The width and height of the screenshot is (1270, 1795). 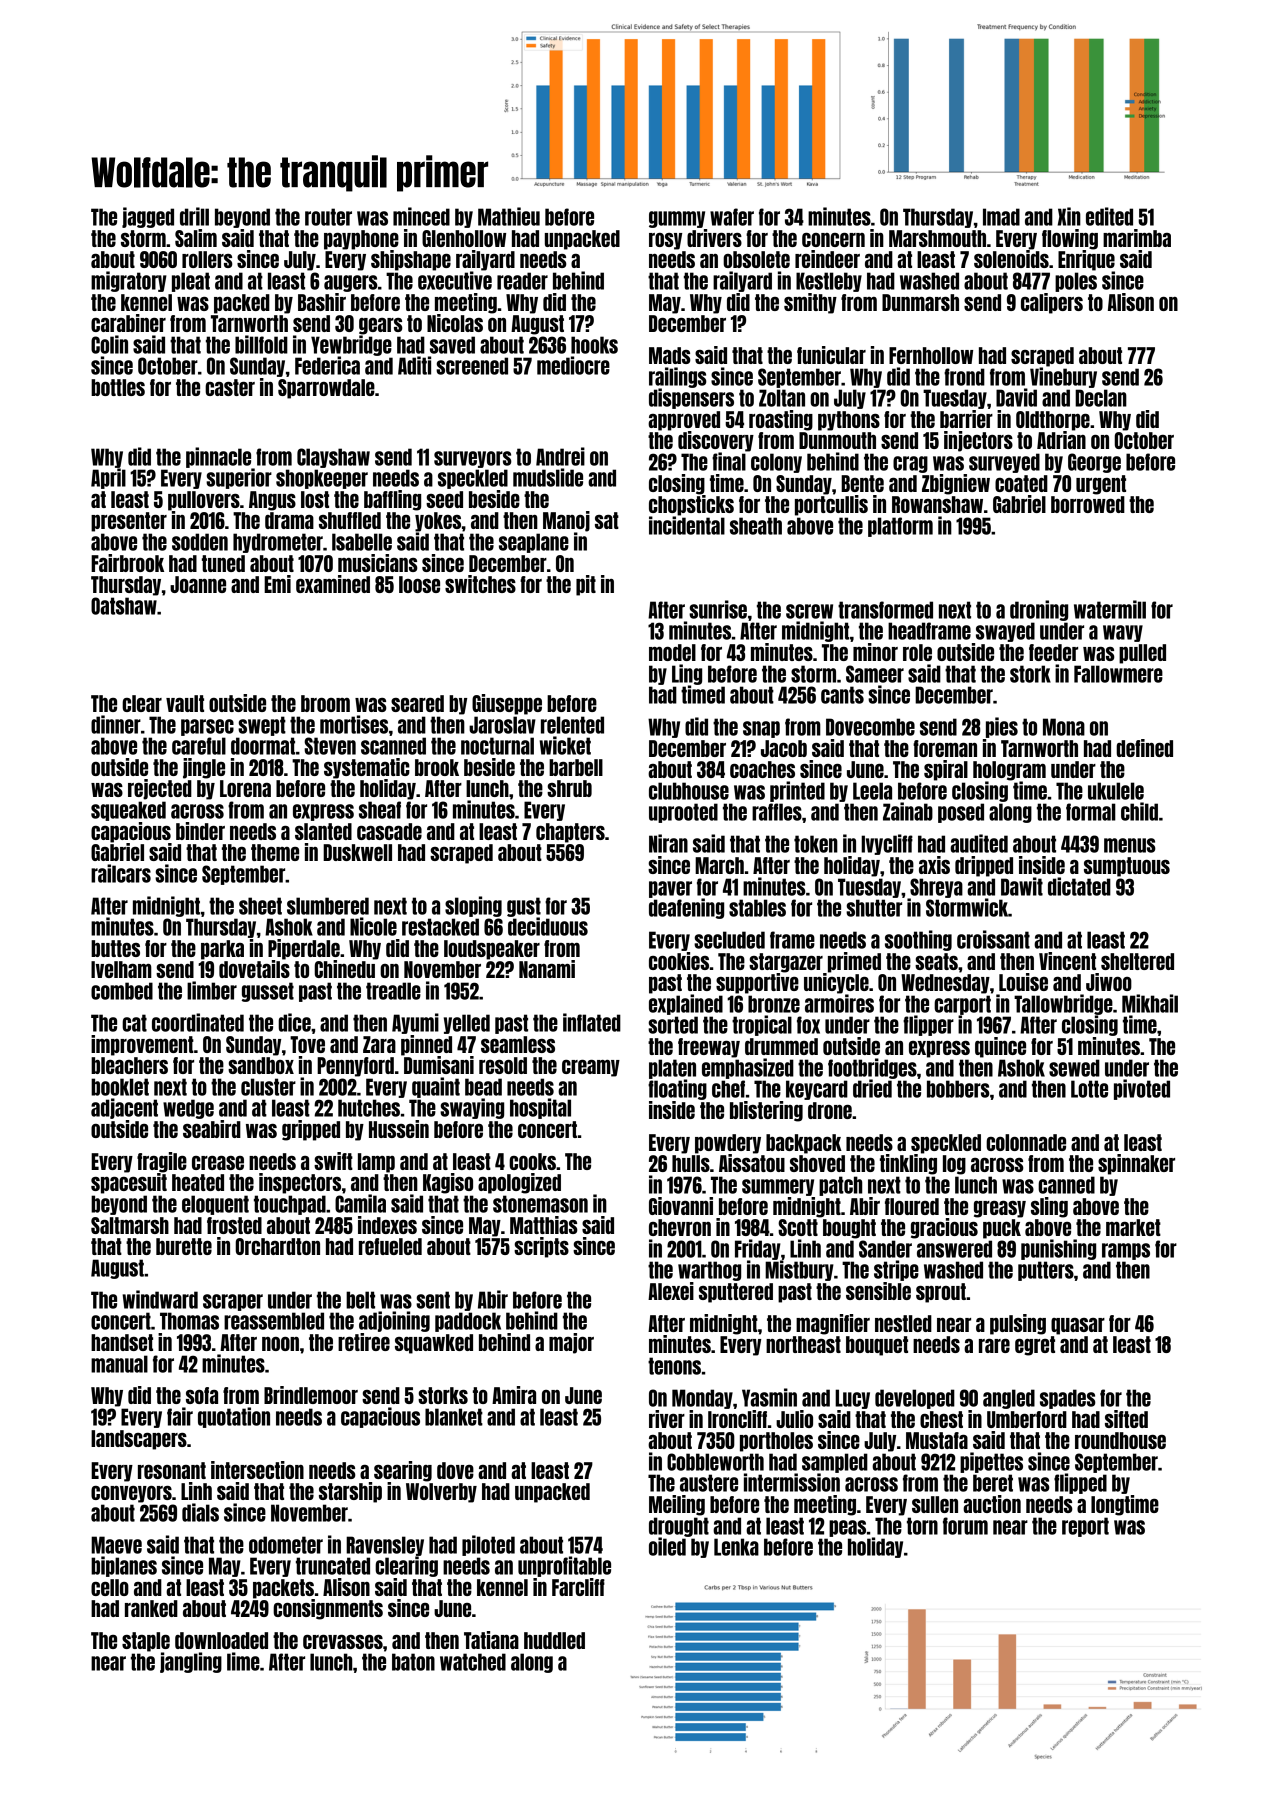 What do you see at coordinates (110, 1587) in the screenshot?
I see `cello` at bounding box center [110, 1587].
